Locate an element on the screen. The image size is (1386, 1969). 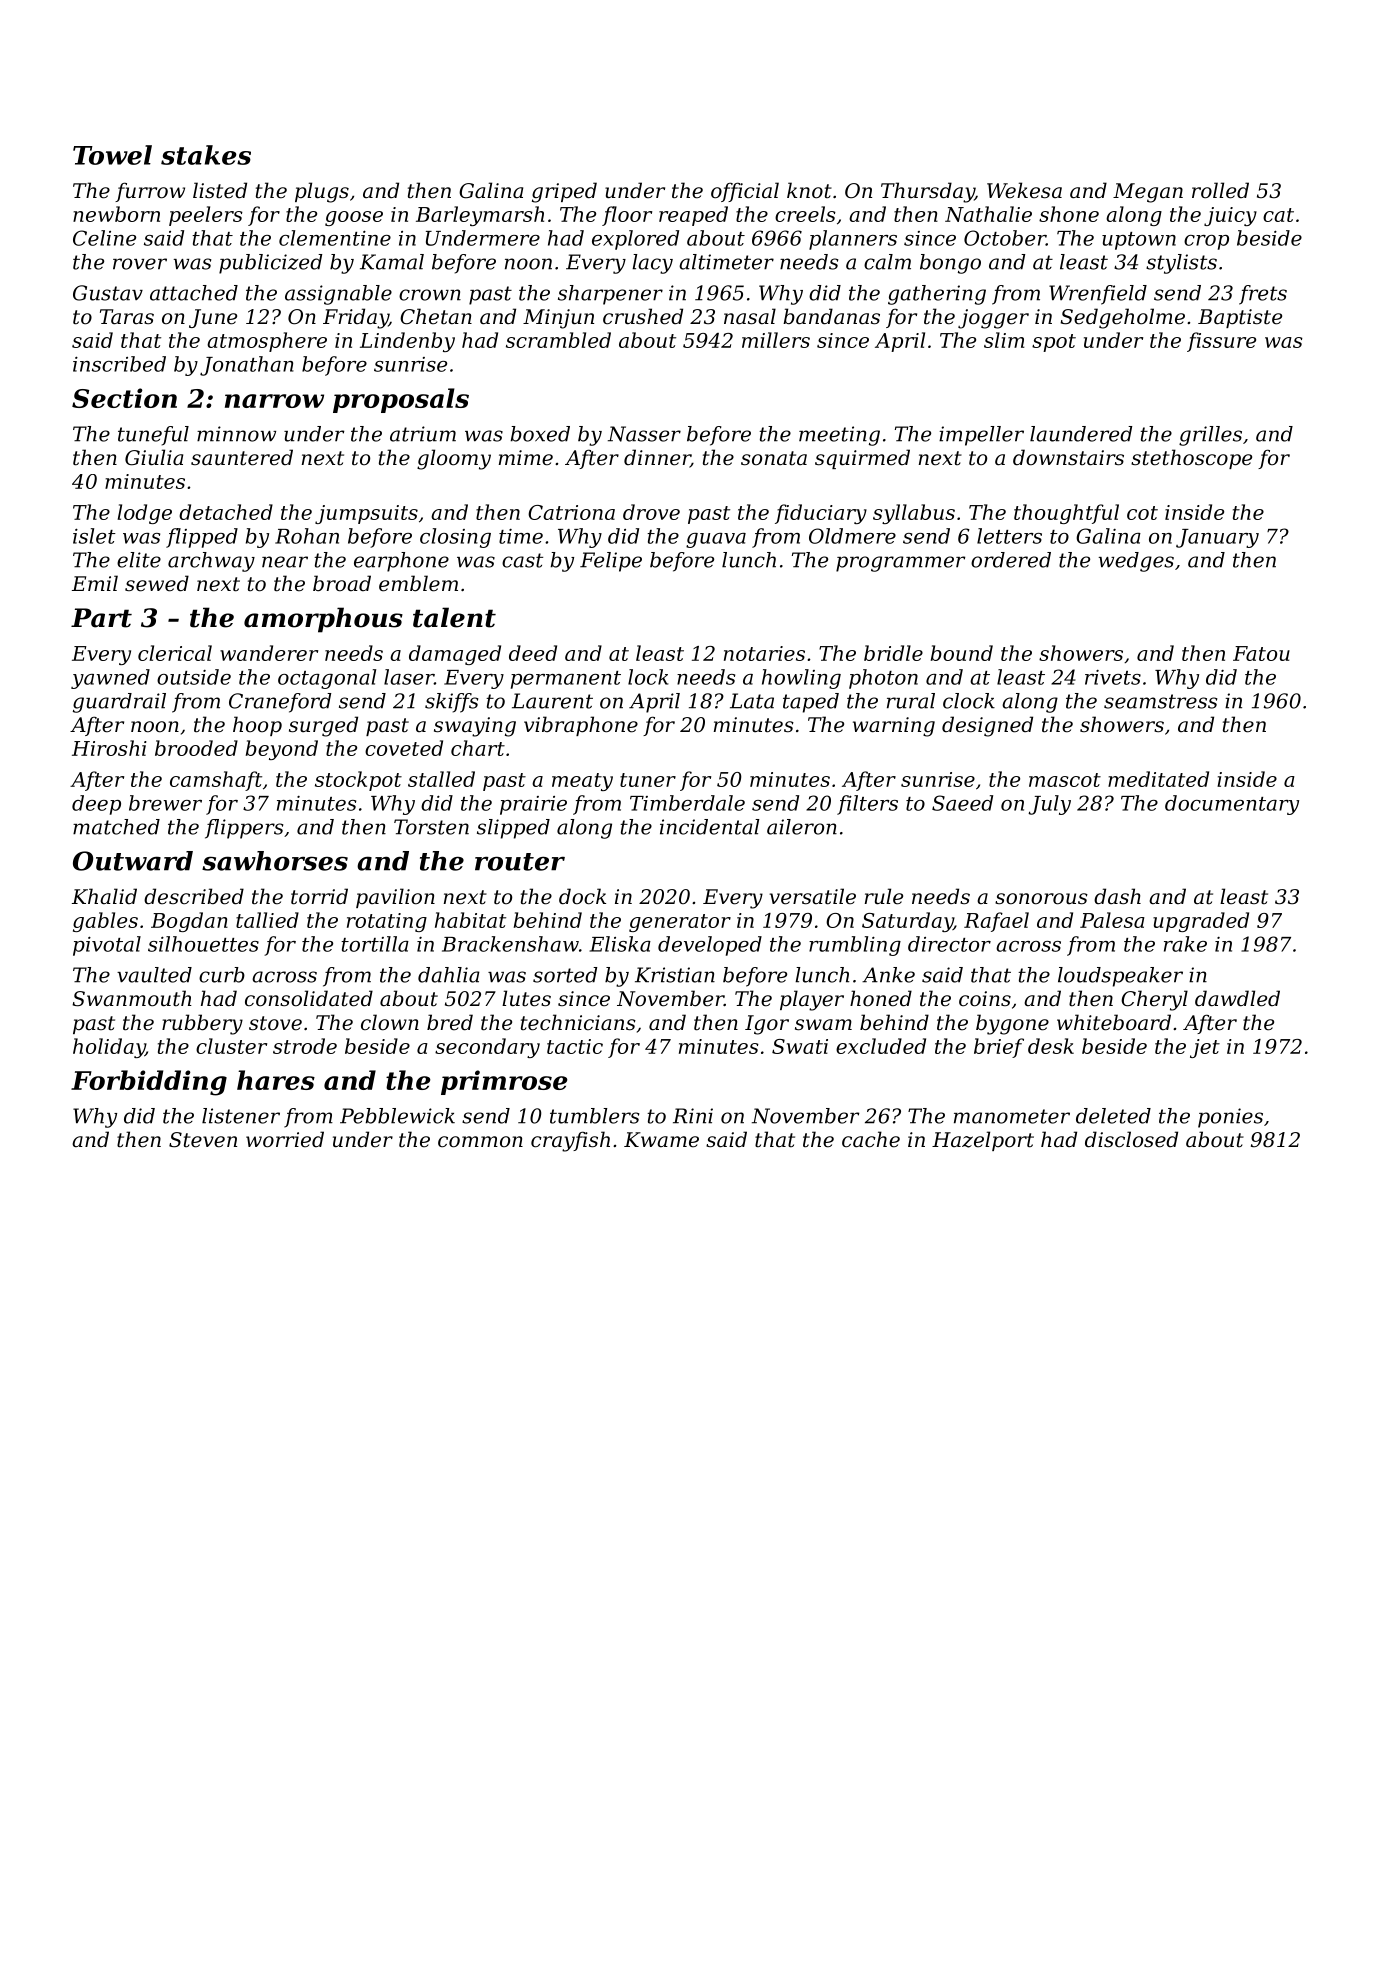
broad is located at coordinates (342, 583).
